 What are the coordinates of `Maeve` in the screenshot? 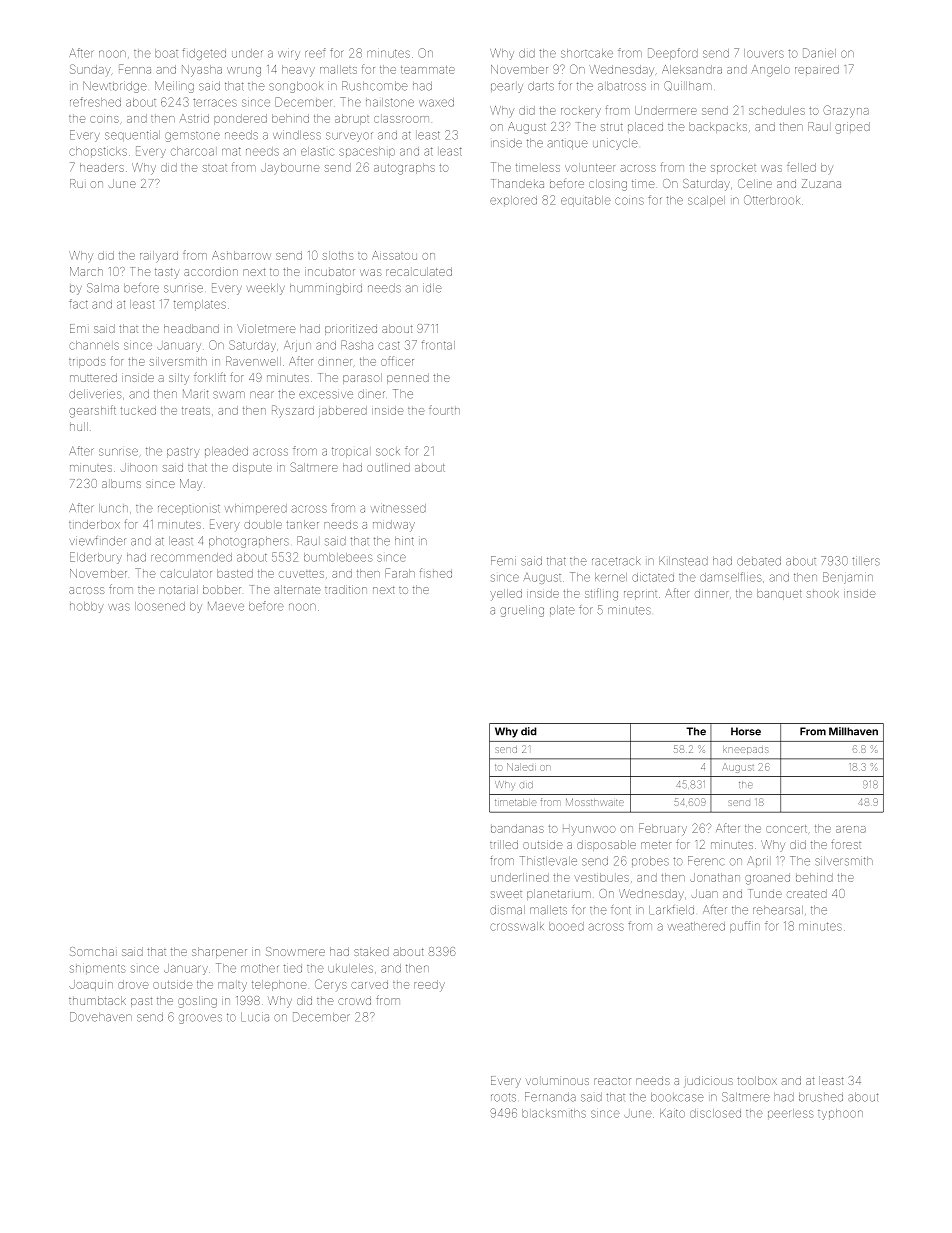 It's located at (226, 606).
